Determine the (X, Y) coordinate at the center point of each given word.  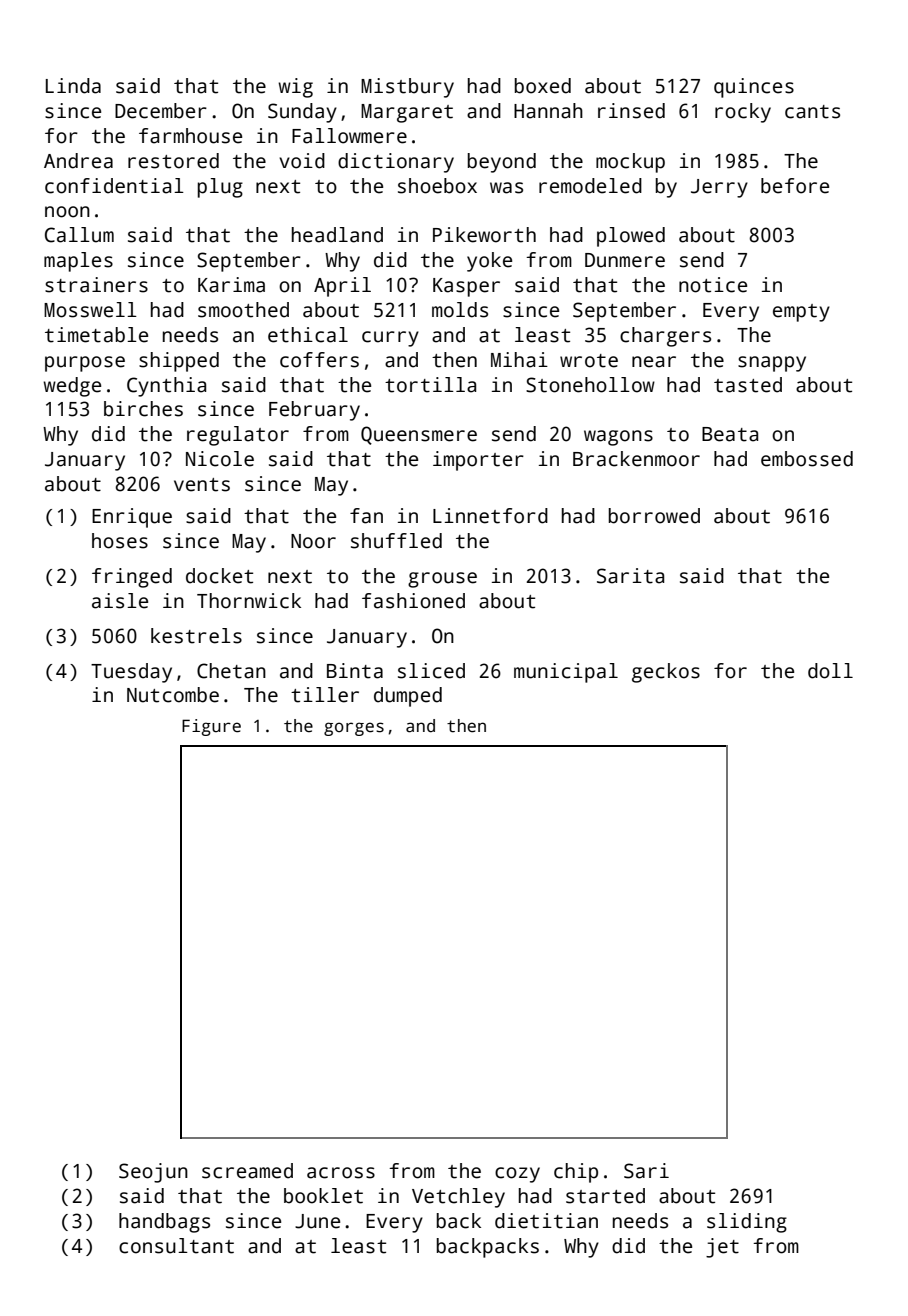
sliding (747, 1223)
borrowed (654, 516)
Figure (211, 727)
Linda (73, 86)
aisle (120, 601)
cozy (517, 1175)
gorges (354, 729)
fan (366, 516)
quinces (754, 88)
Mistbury (407, 88)
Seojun (153, 1173)
